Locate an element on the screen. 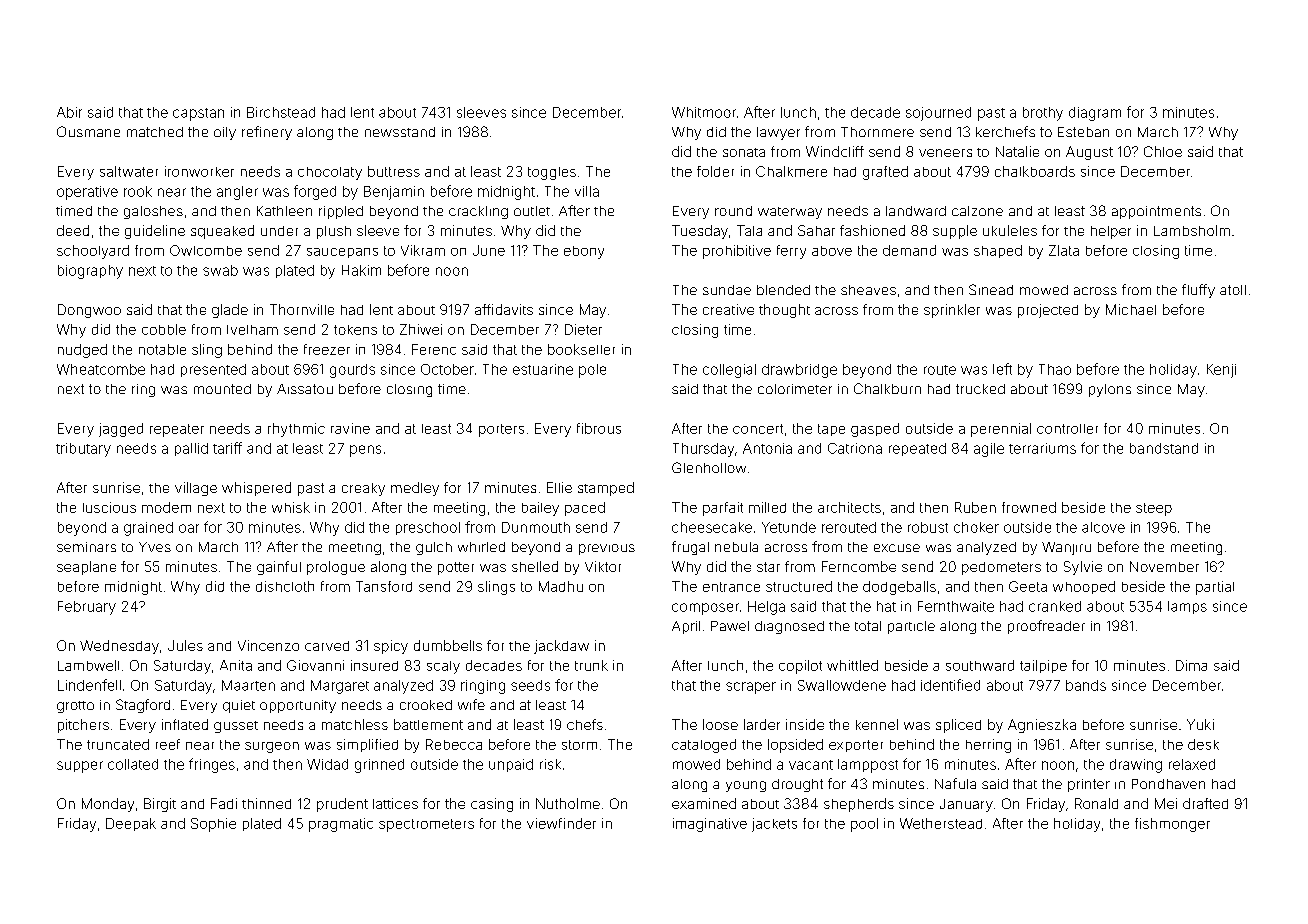 Image resolution: width=1308 pixels, height=924 pixels. Kathleen is located at coordinates (284, 211).
